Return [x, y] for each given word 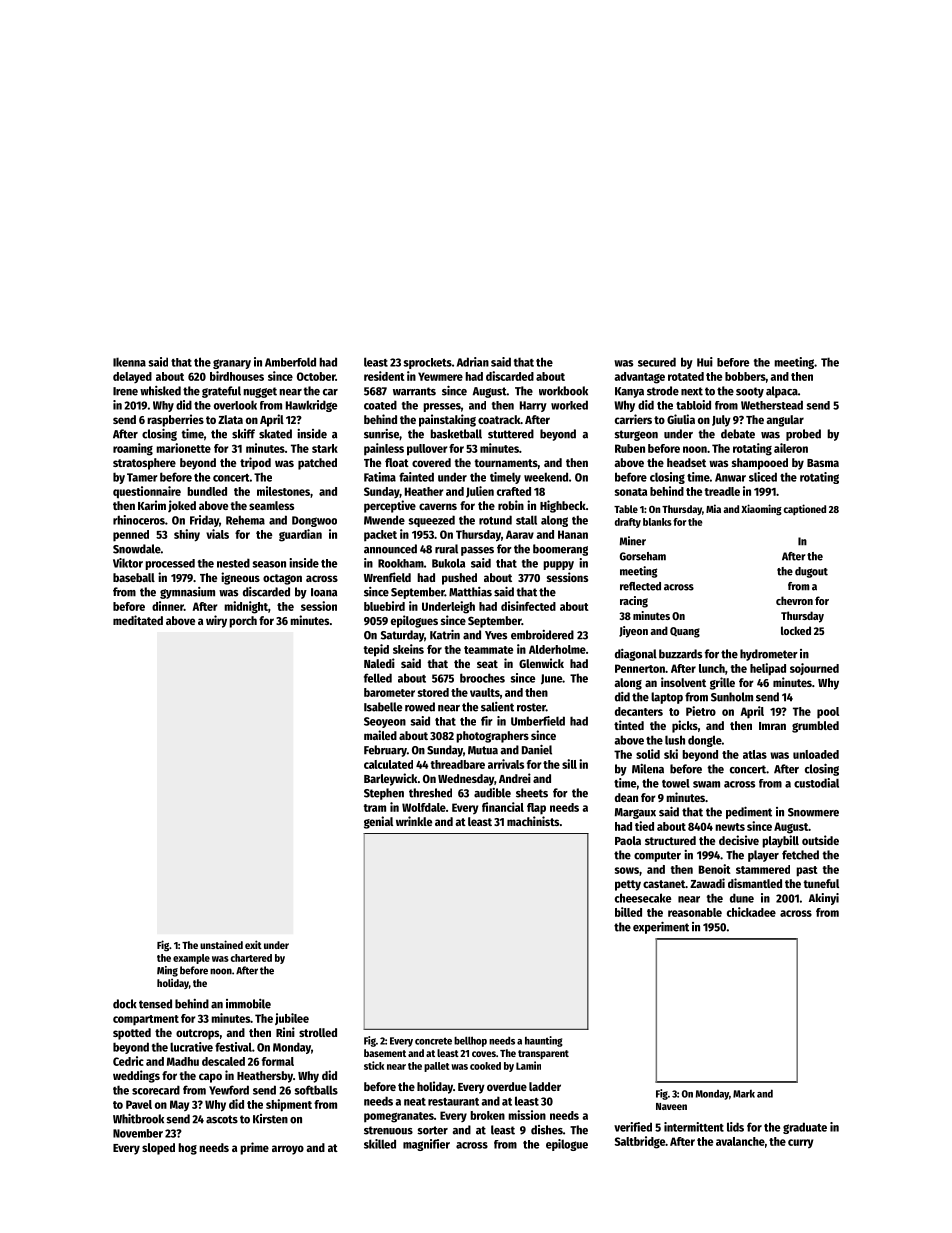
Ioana [324, 592]
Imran [772, 726]
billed [628, 912]
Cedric [128, 1061]
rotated [686, 376]
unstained [221, 944]
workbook [563, 391]
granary [232, 364]
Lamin [528, 1065]
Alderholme [557, 649]
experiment [661, 927]
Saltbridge [640, 1142]
